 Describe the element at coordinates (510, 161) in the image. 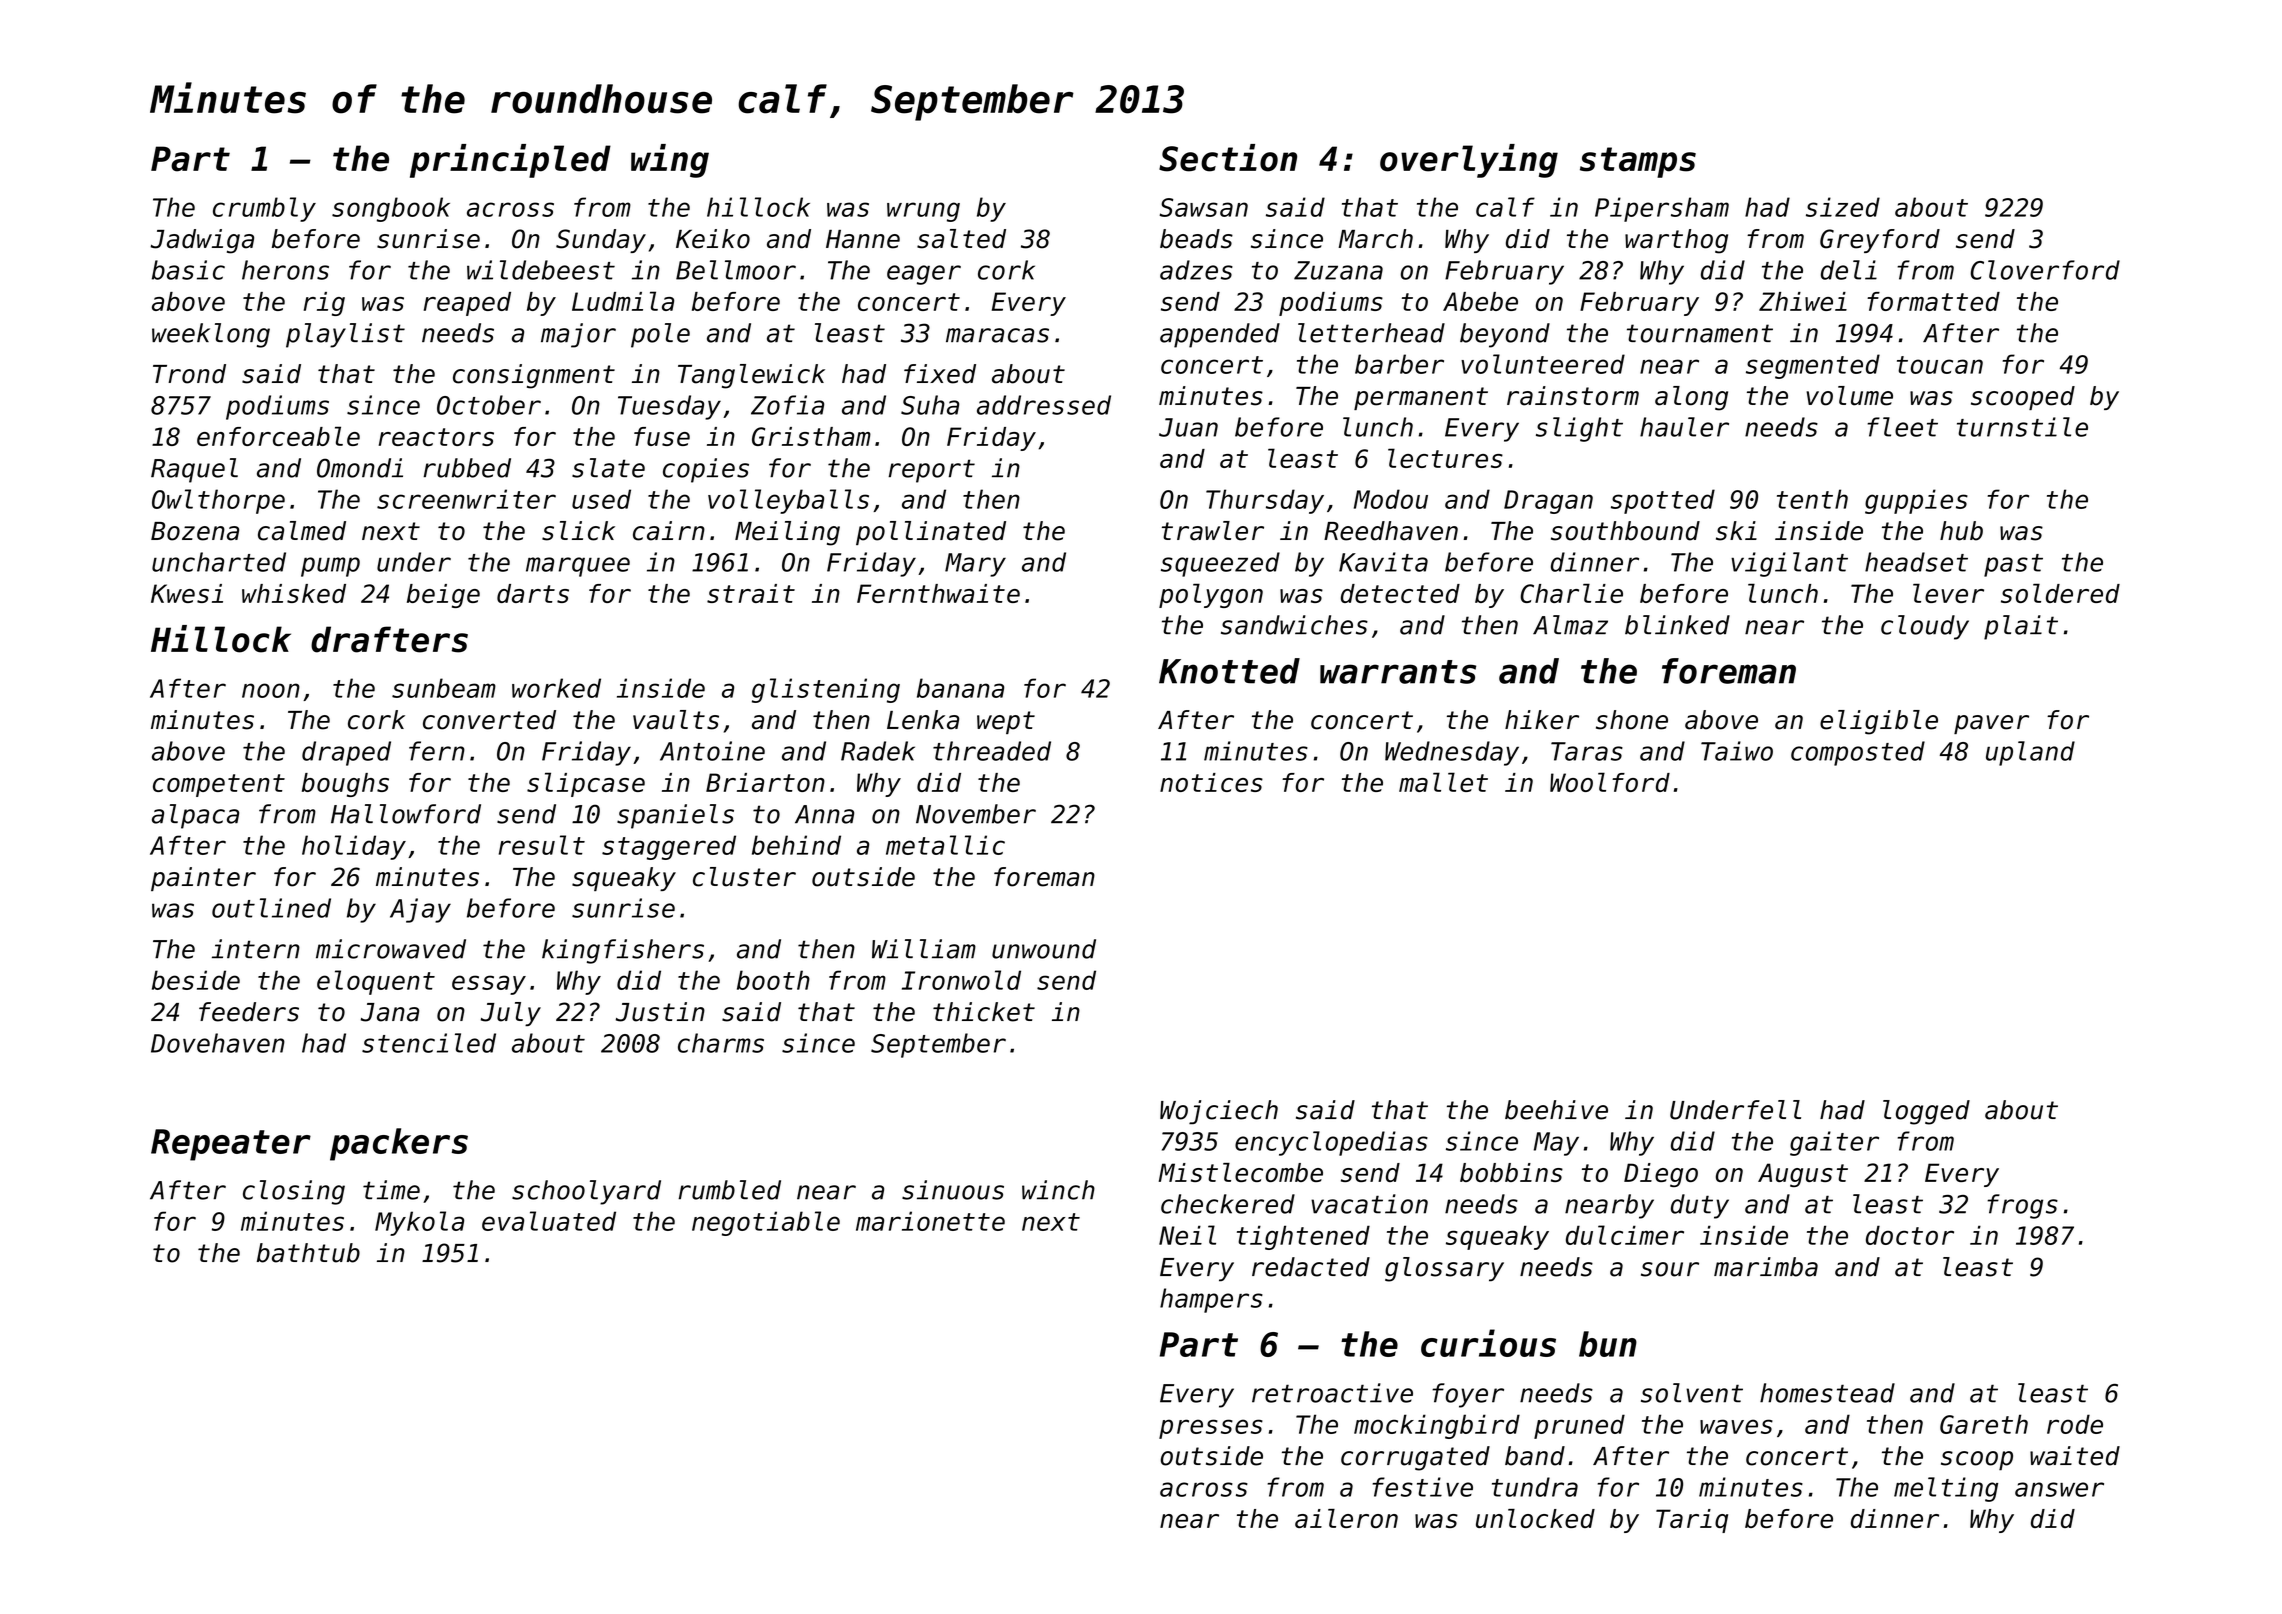

I see `principled` at that location.
